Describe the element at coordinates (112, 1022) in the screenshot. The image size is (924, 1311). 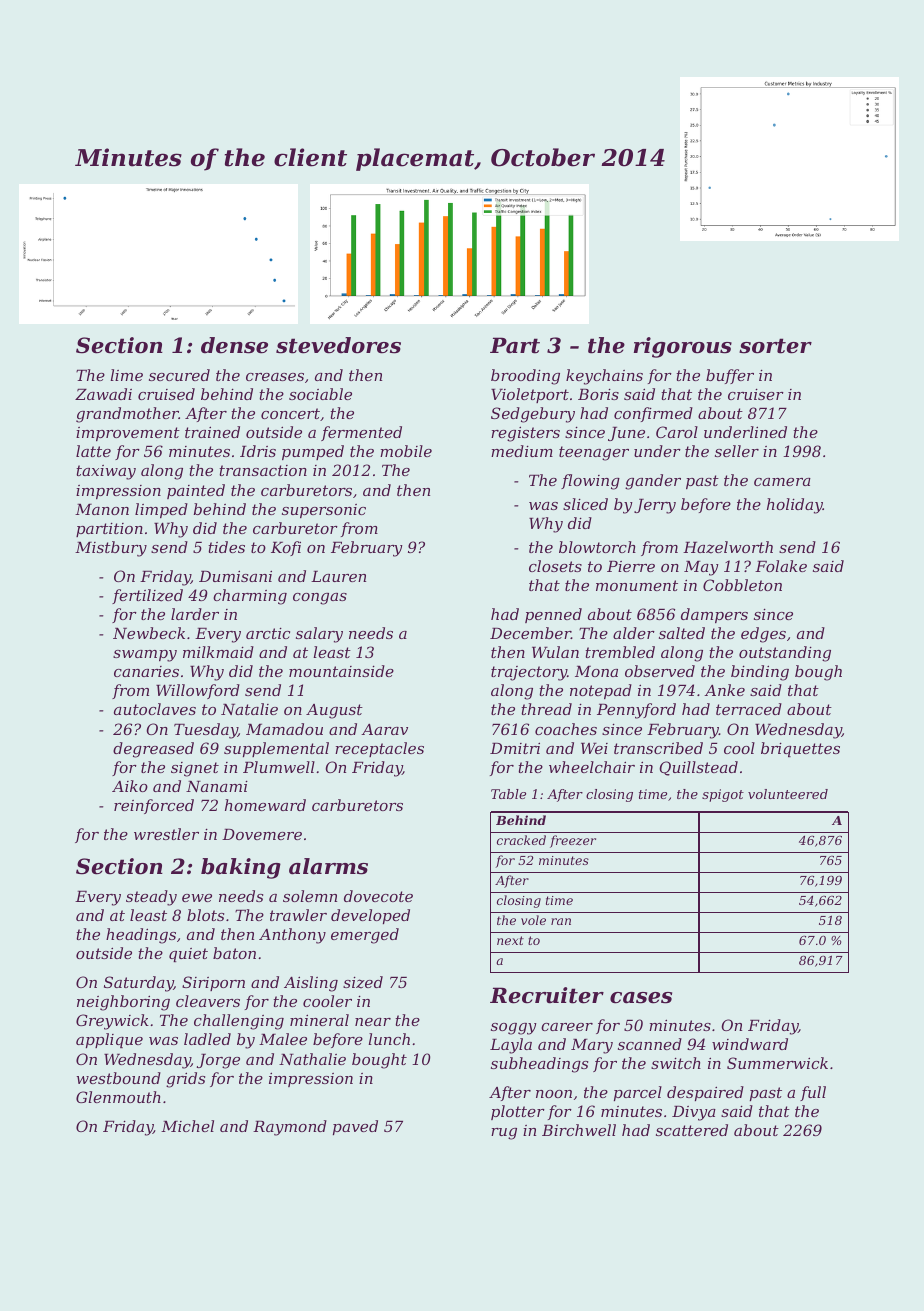
I see `Greywick` at that location.
